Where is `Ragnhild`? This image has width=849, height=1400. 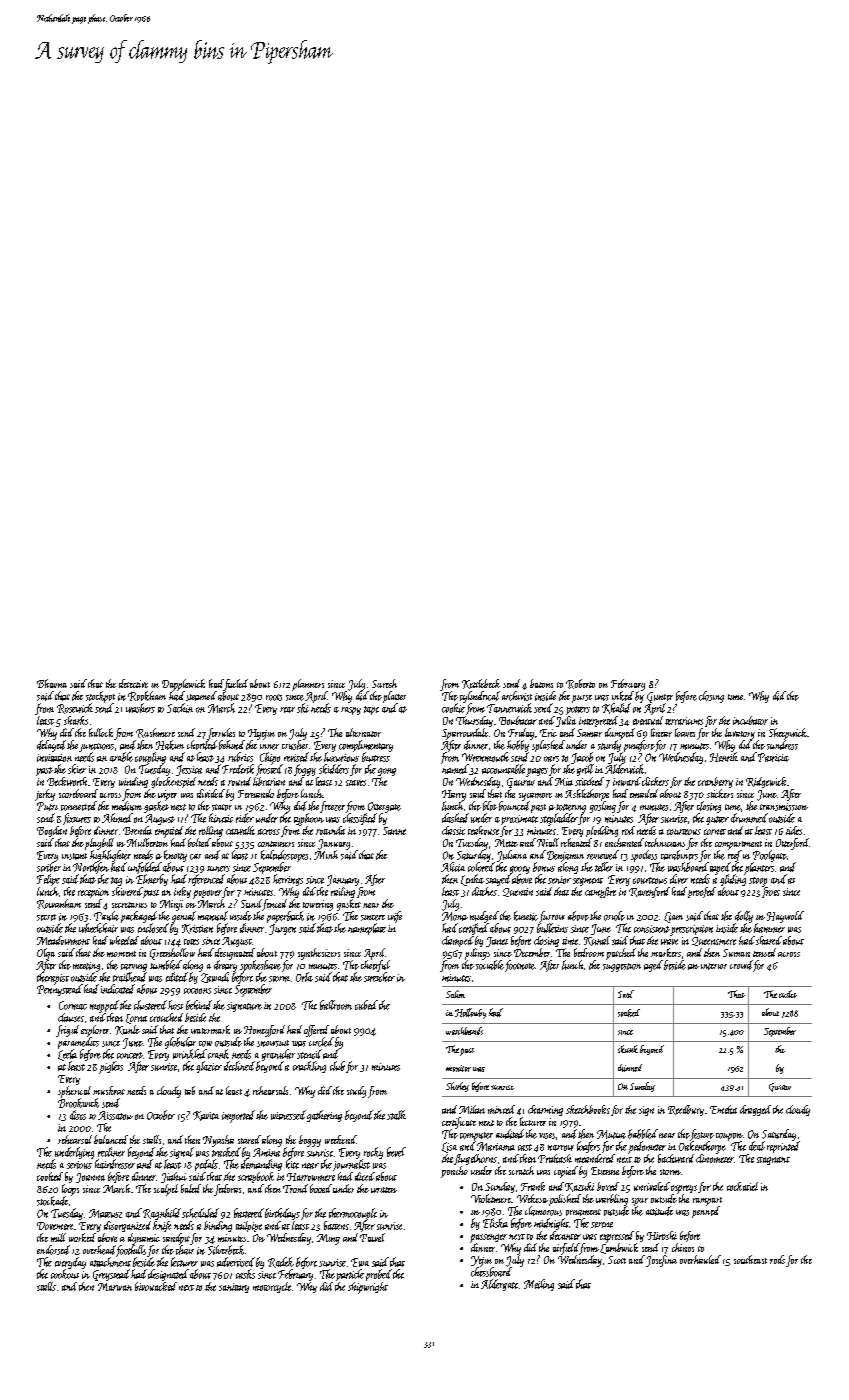
Ragnhild is located at coordinates (162, 1214).
